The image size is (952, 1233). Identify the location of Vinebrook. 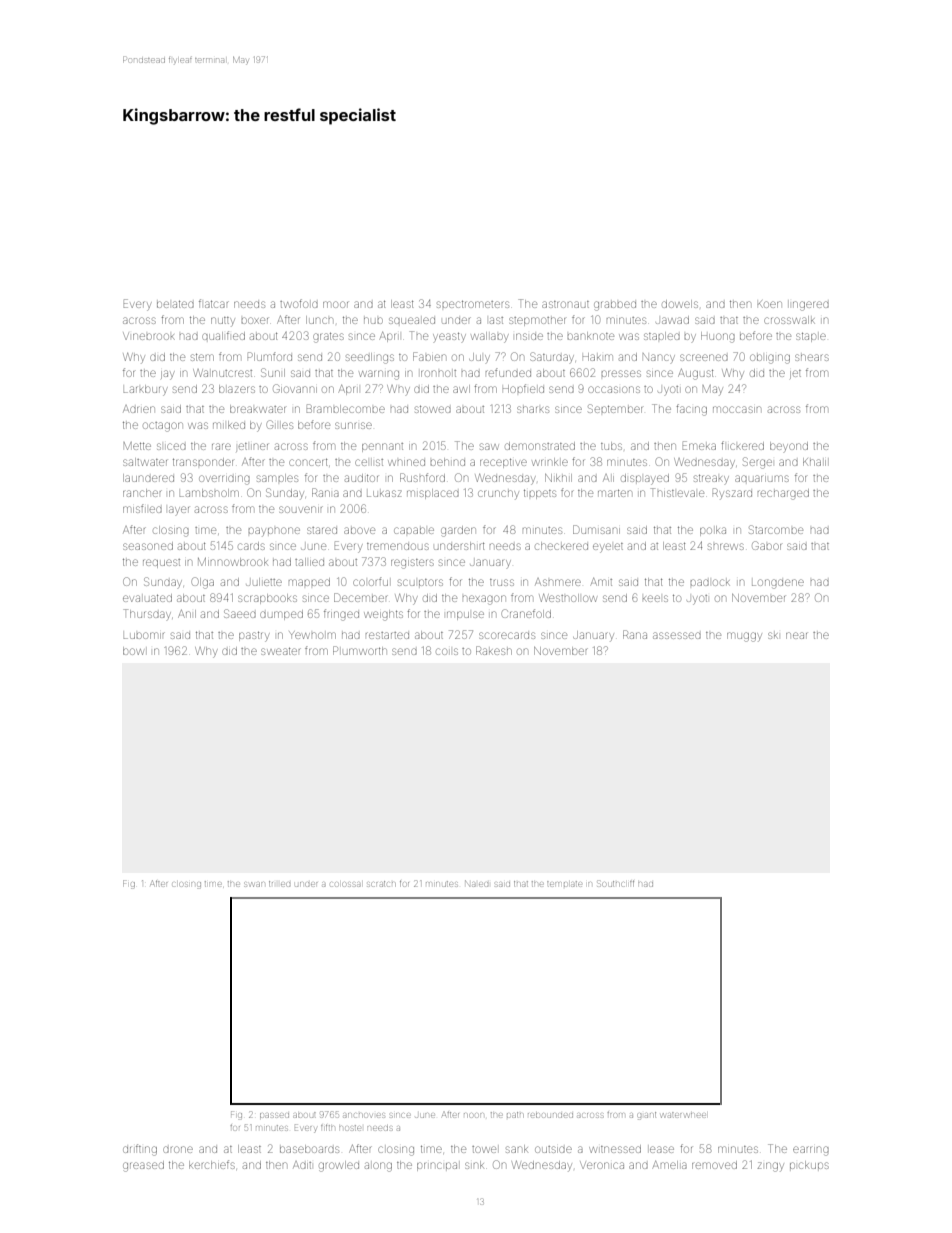
(149, 336).
